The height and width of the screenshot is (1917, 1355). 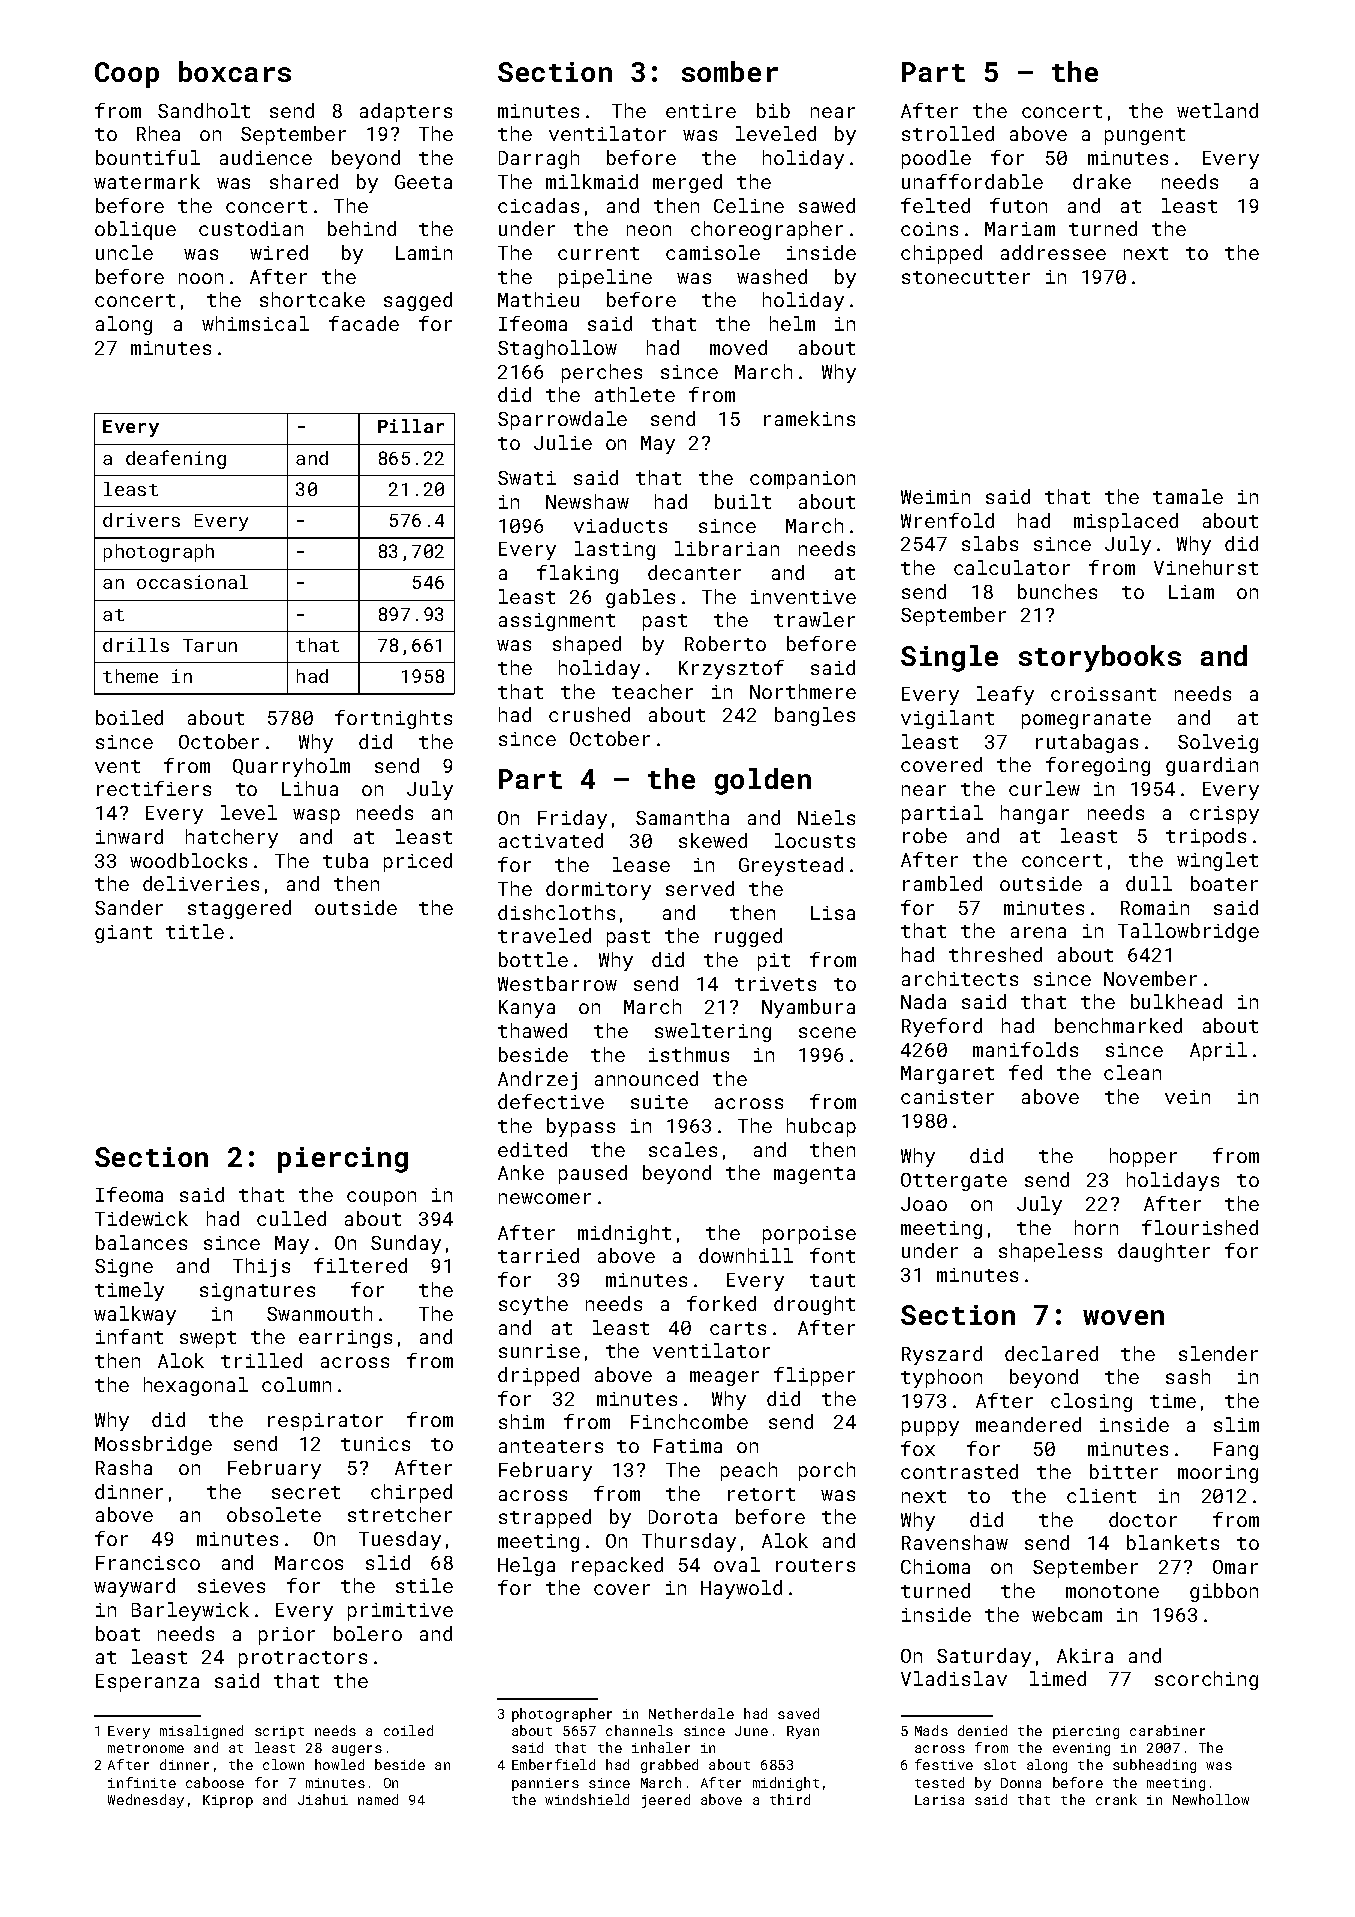 I want to click on scythe, so click(x=533, y=1305).
